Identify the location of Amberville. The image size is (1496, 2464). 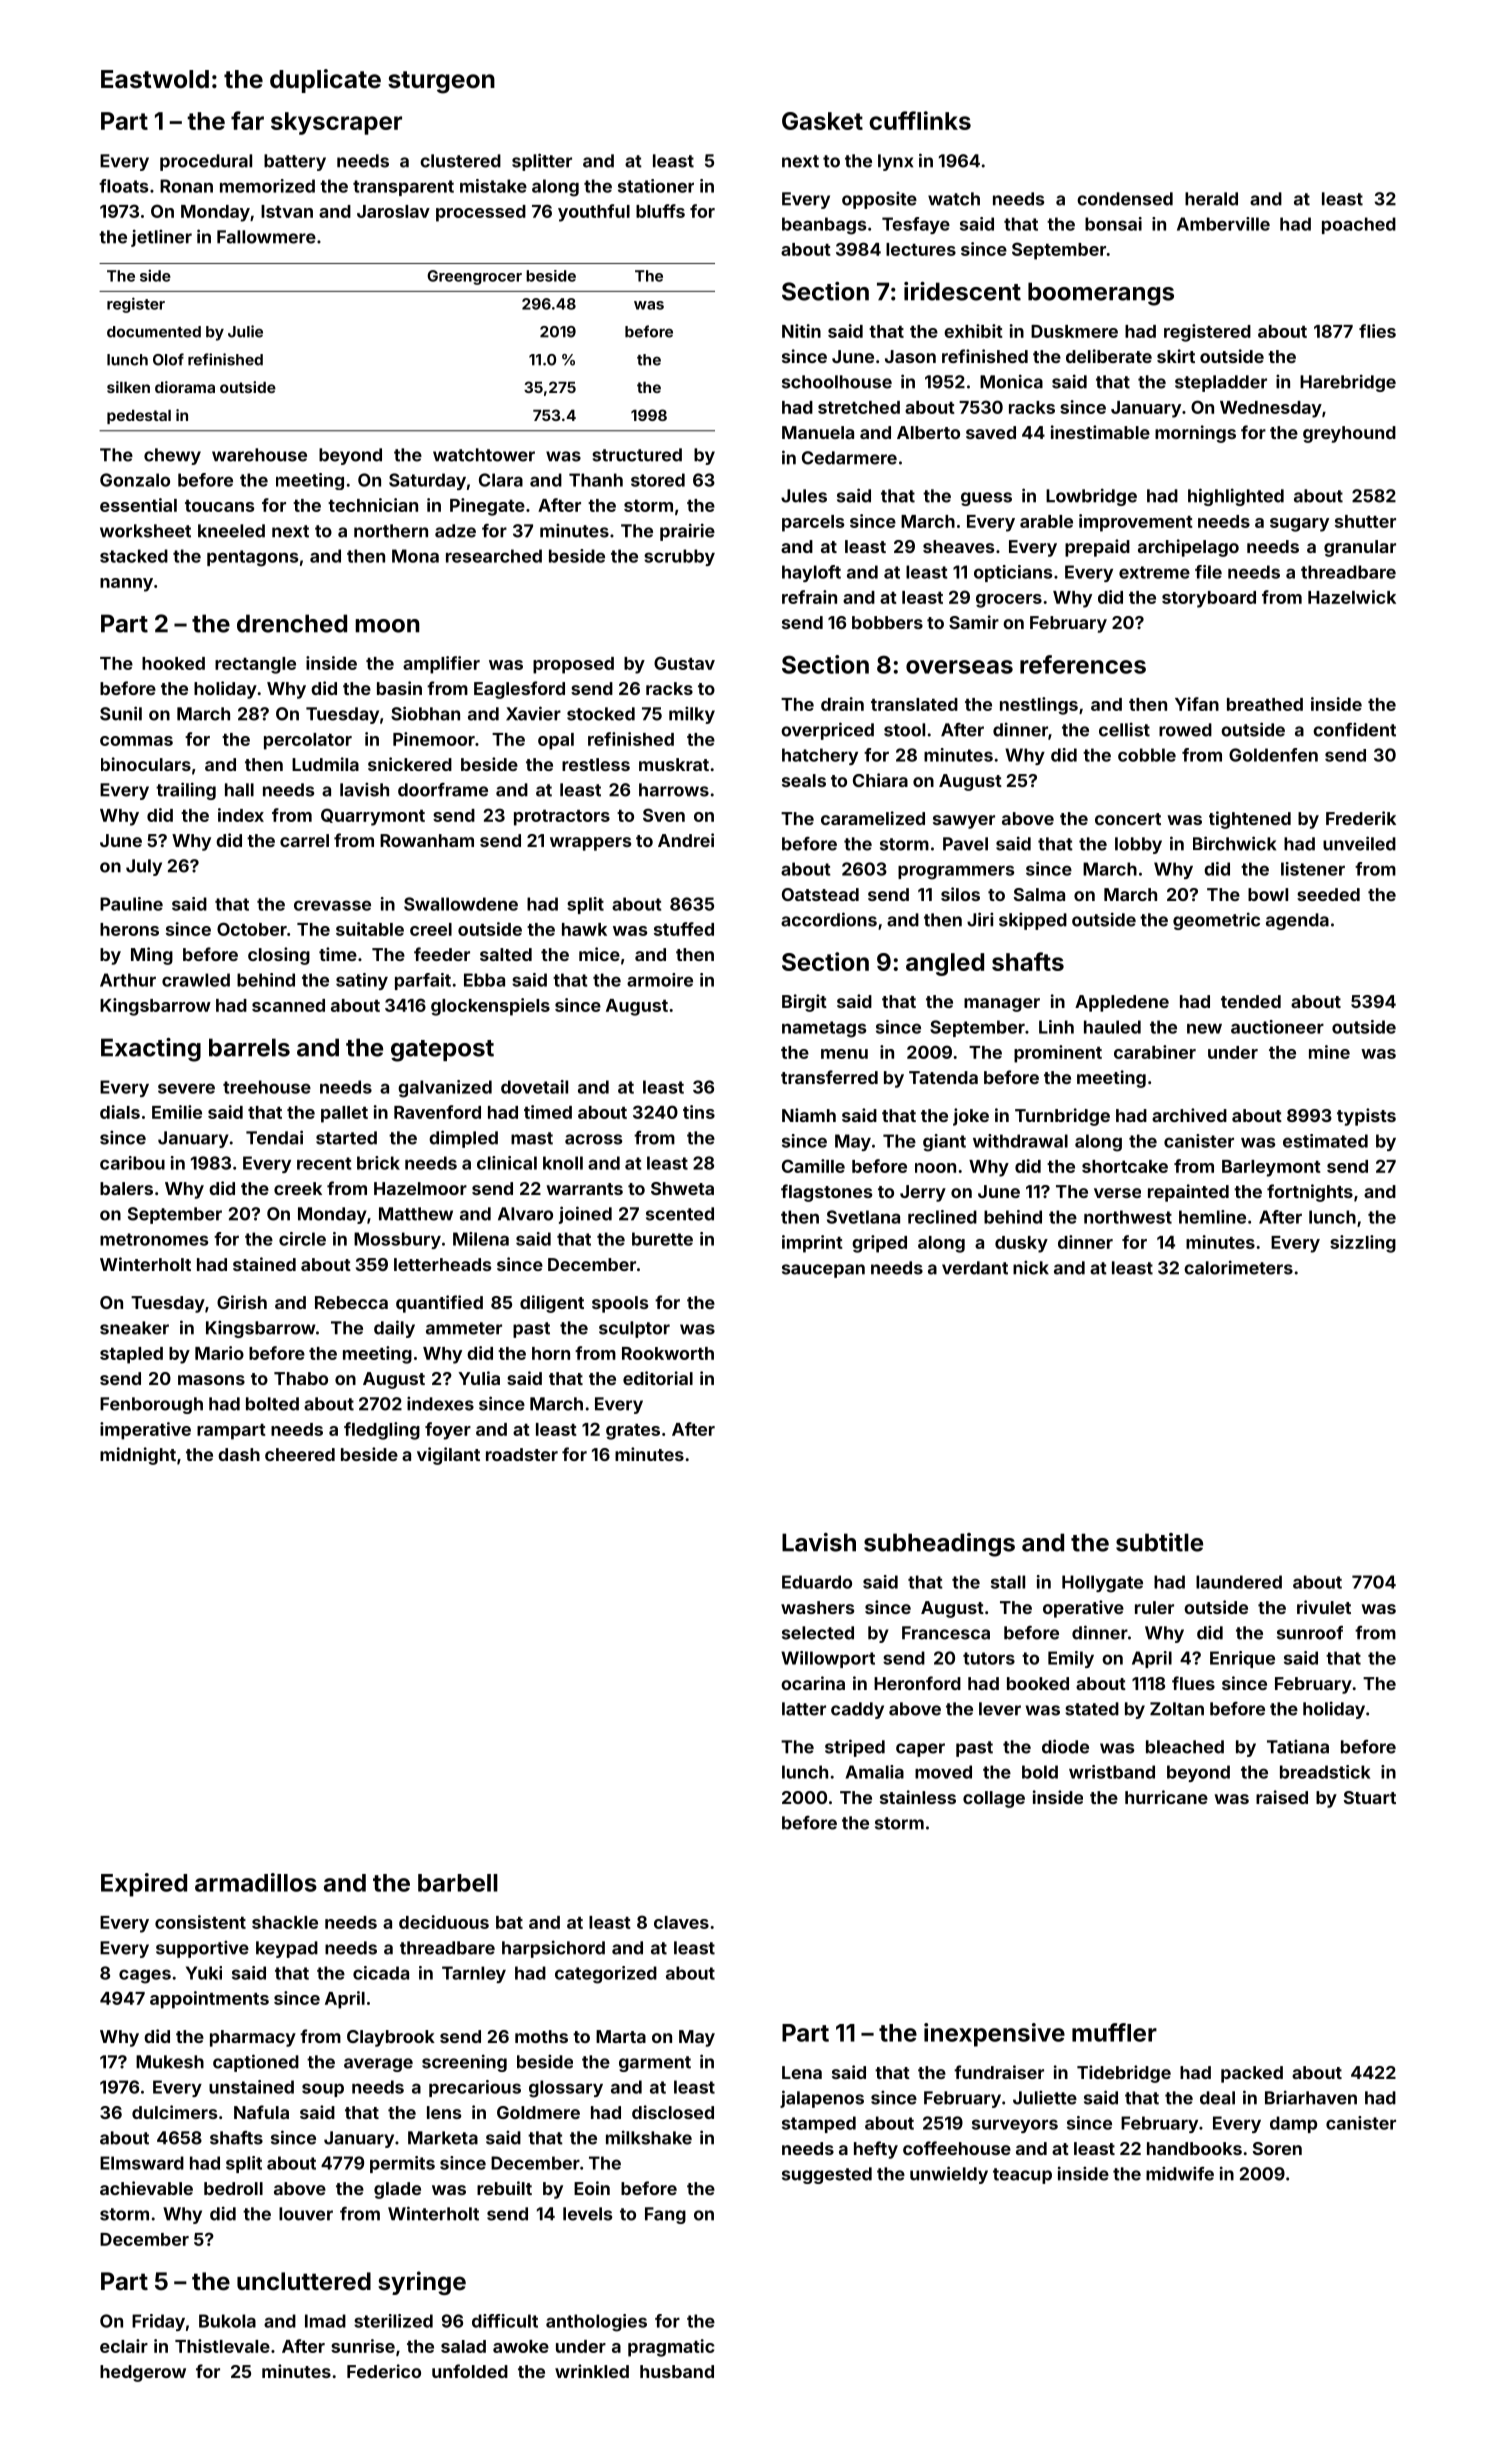
(1223, 224).
